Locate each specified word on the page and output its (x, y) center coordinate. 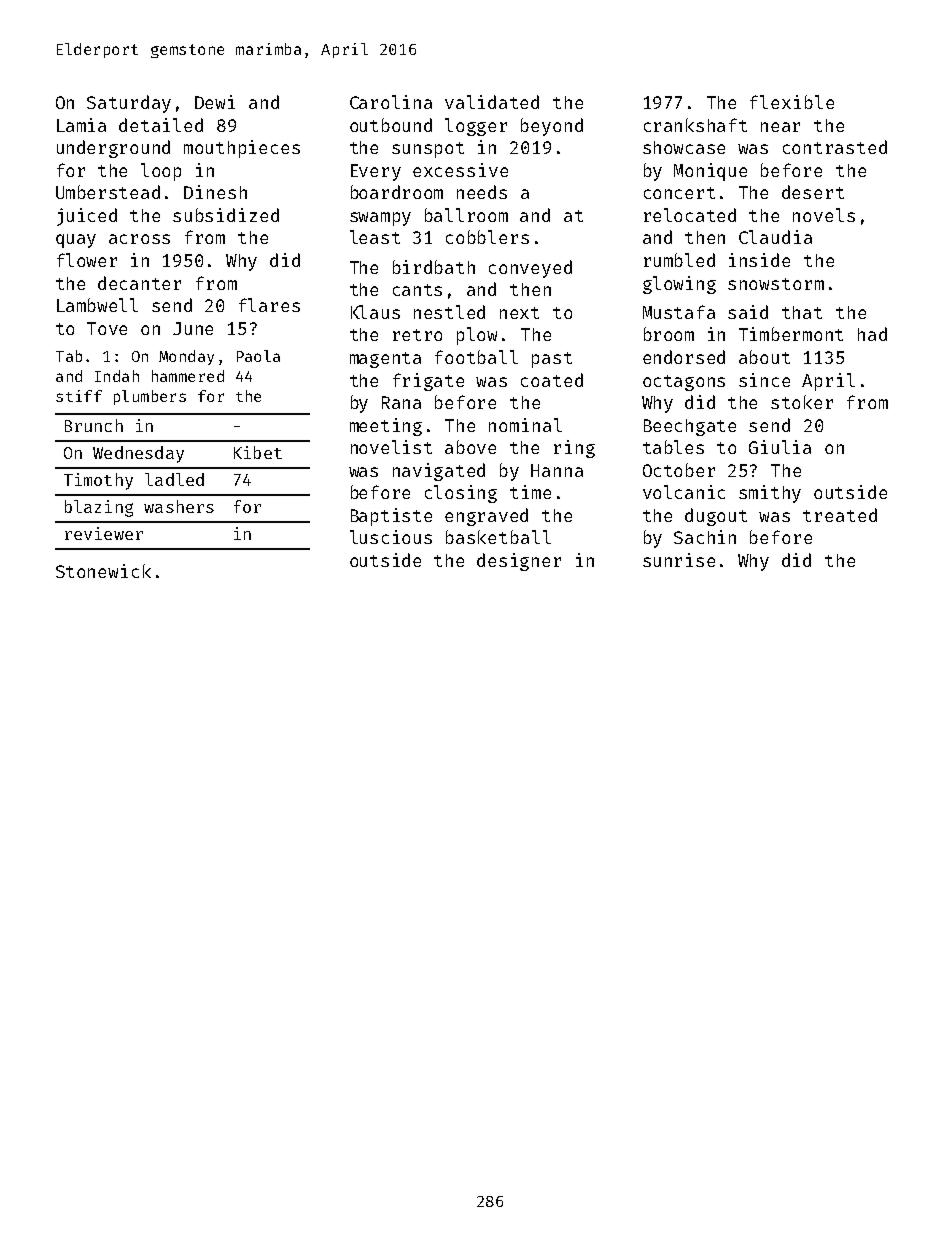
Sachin (705, 537)
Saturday (129, 104)
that (802, 312)
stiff (79, 396)
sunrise (679, 560)
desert (813, 192)
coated (552, 380)
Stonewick (103, 571)
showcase (684, 147)
